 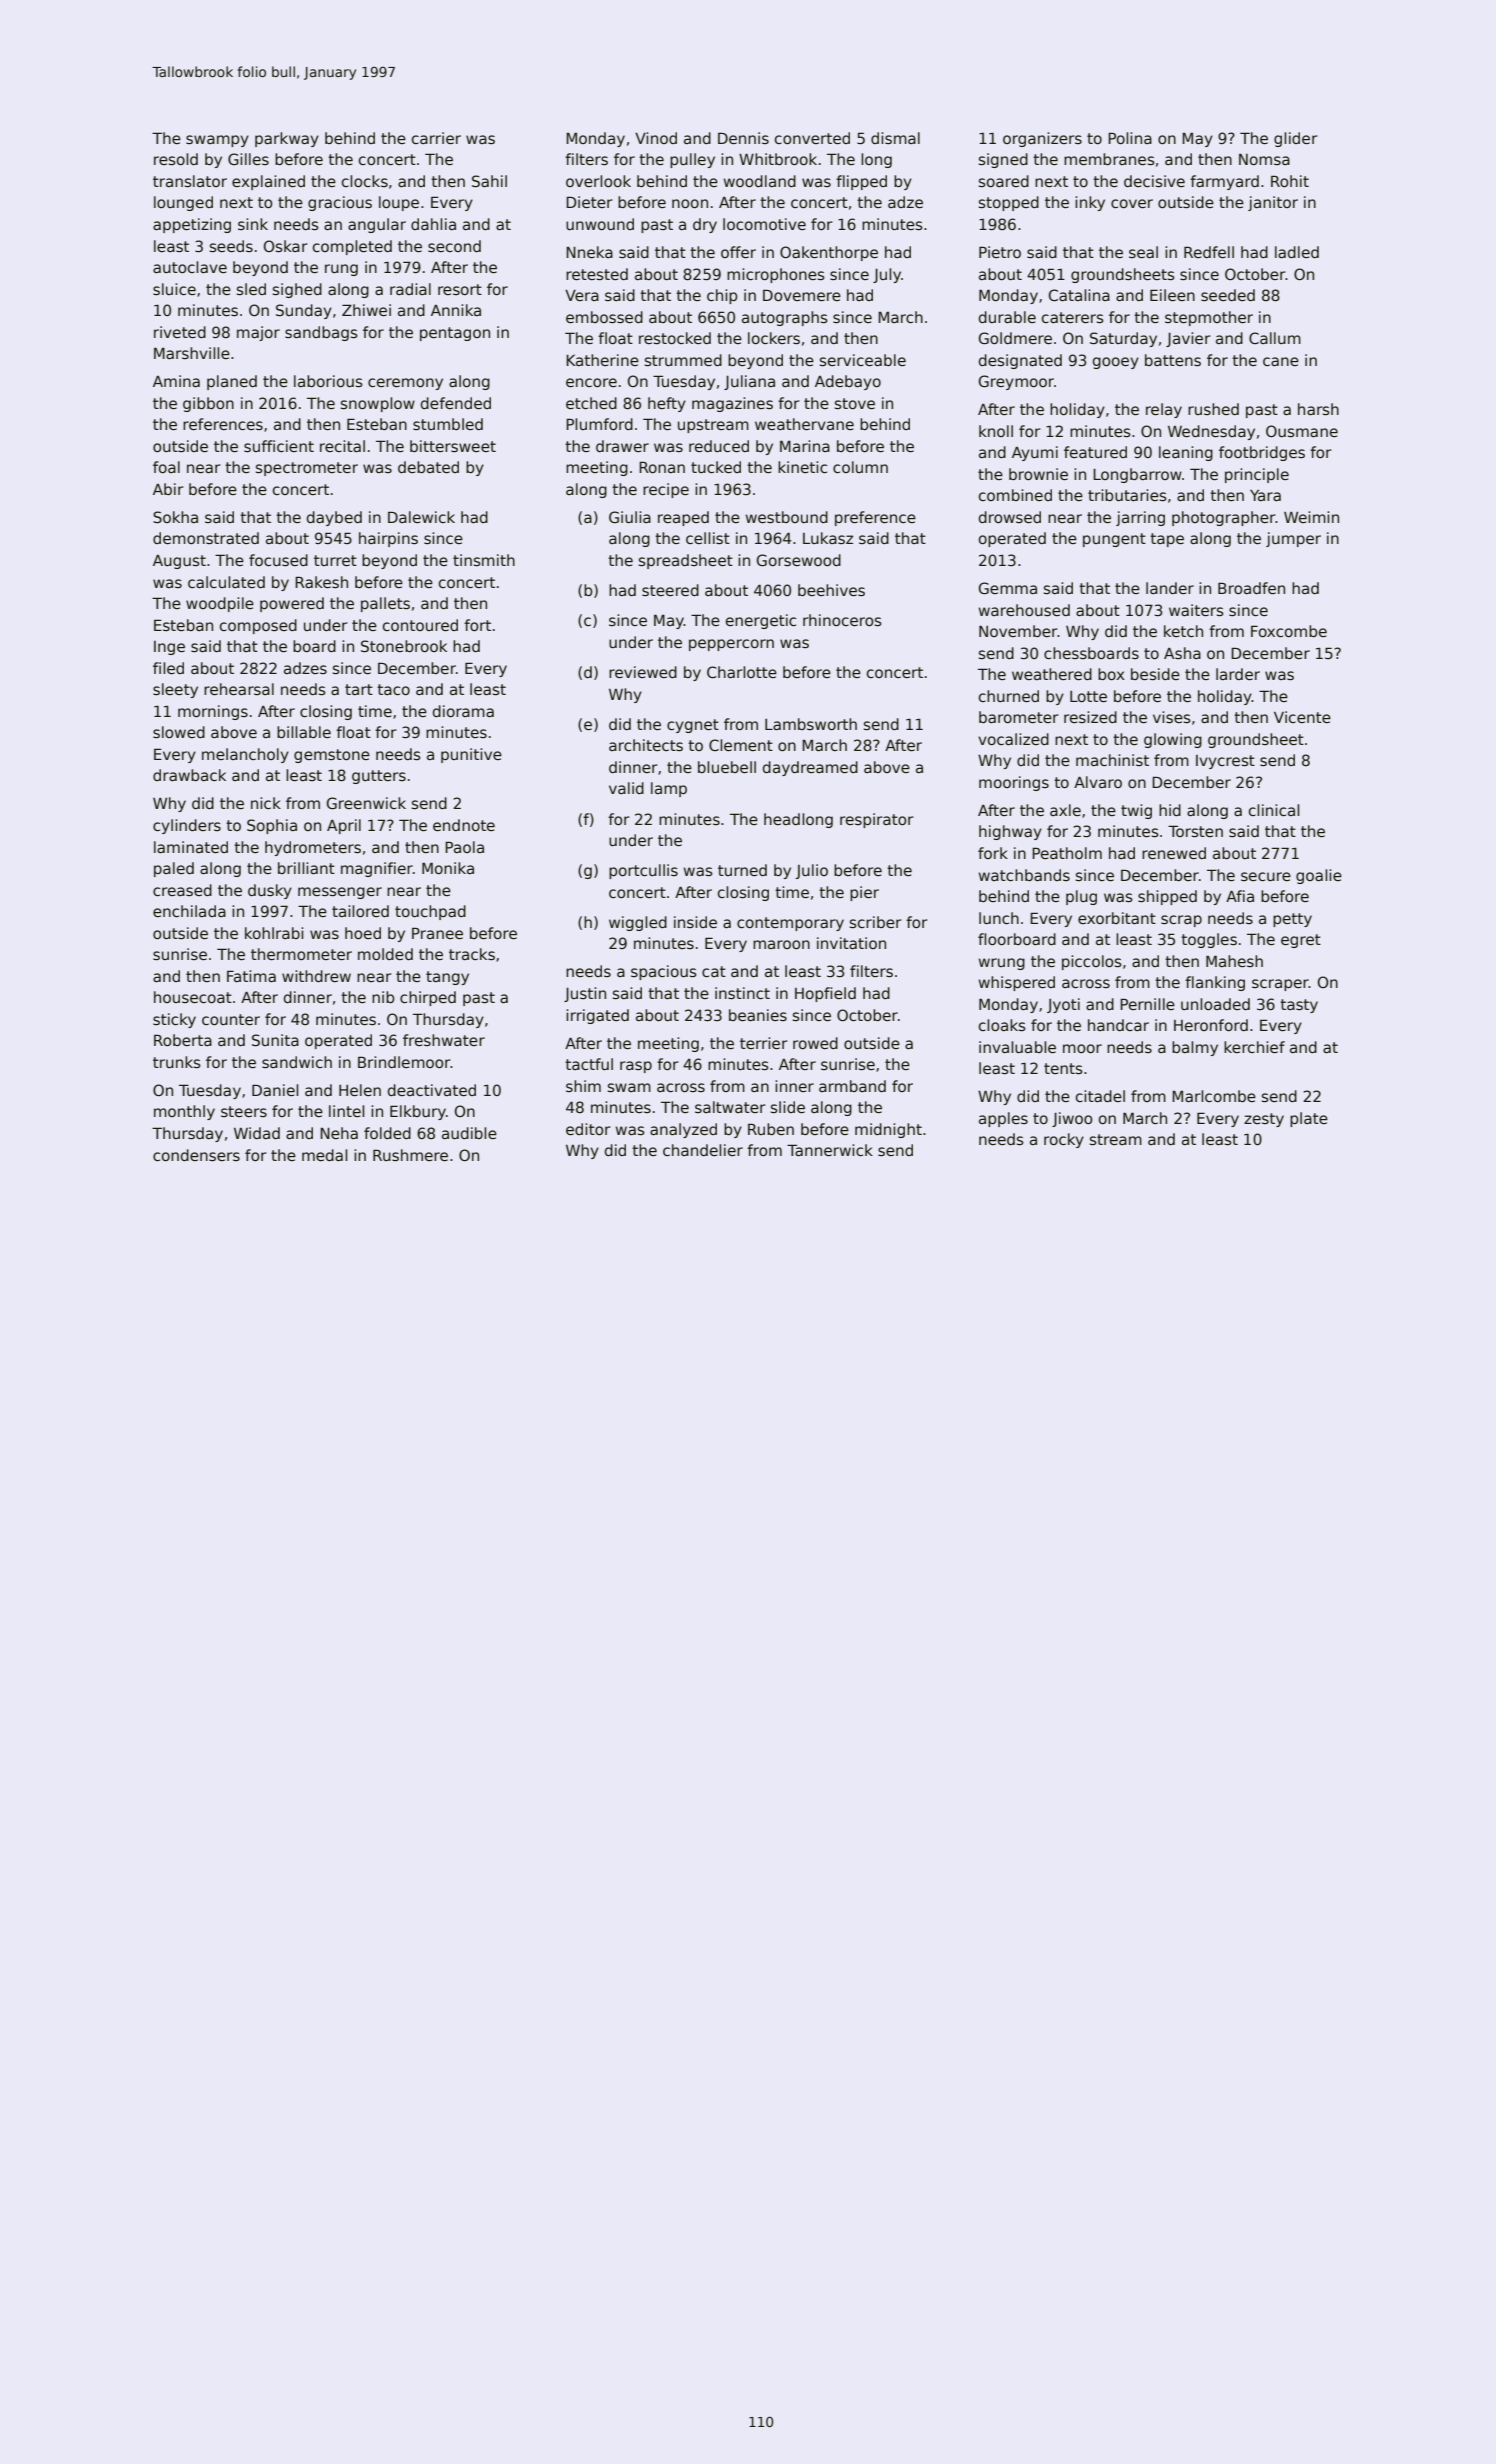 What do you see at coordinates (1289, 631) in the page?
I see `Foxcombe` at bounding box center [1289, 631].
